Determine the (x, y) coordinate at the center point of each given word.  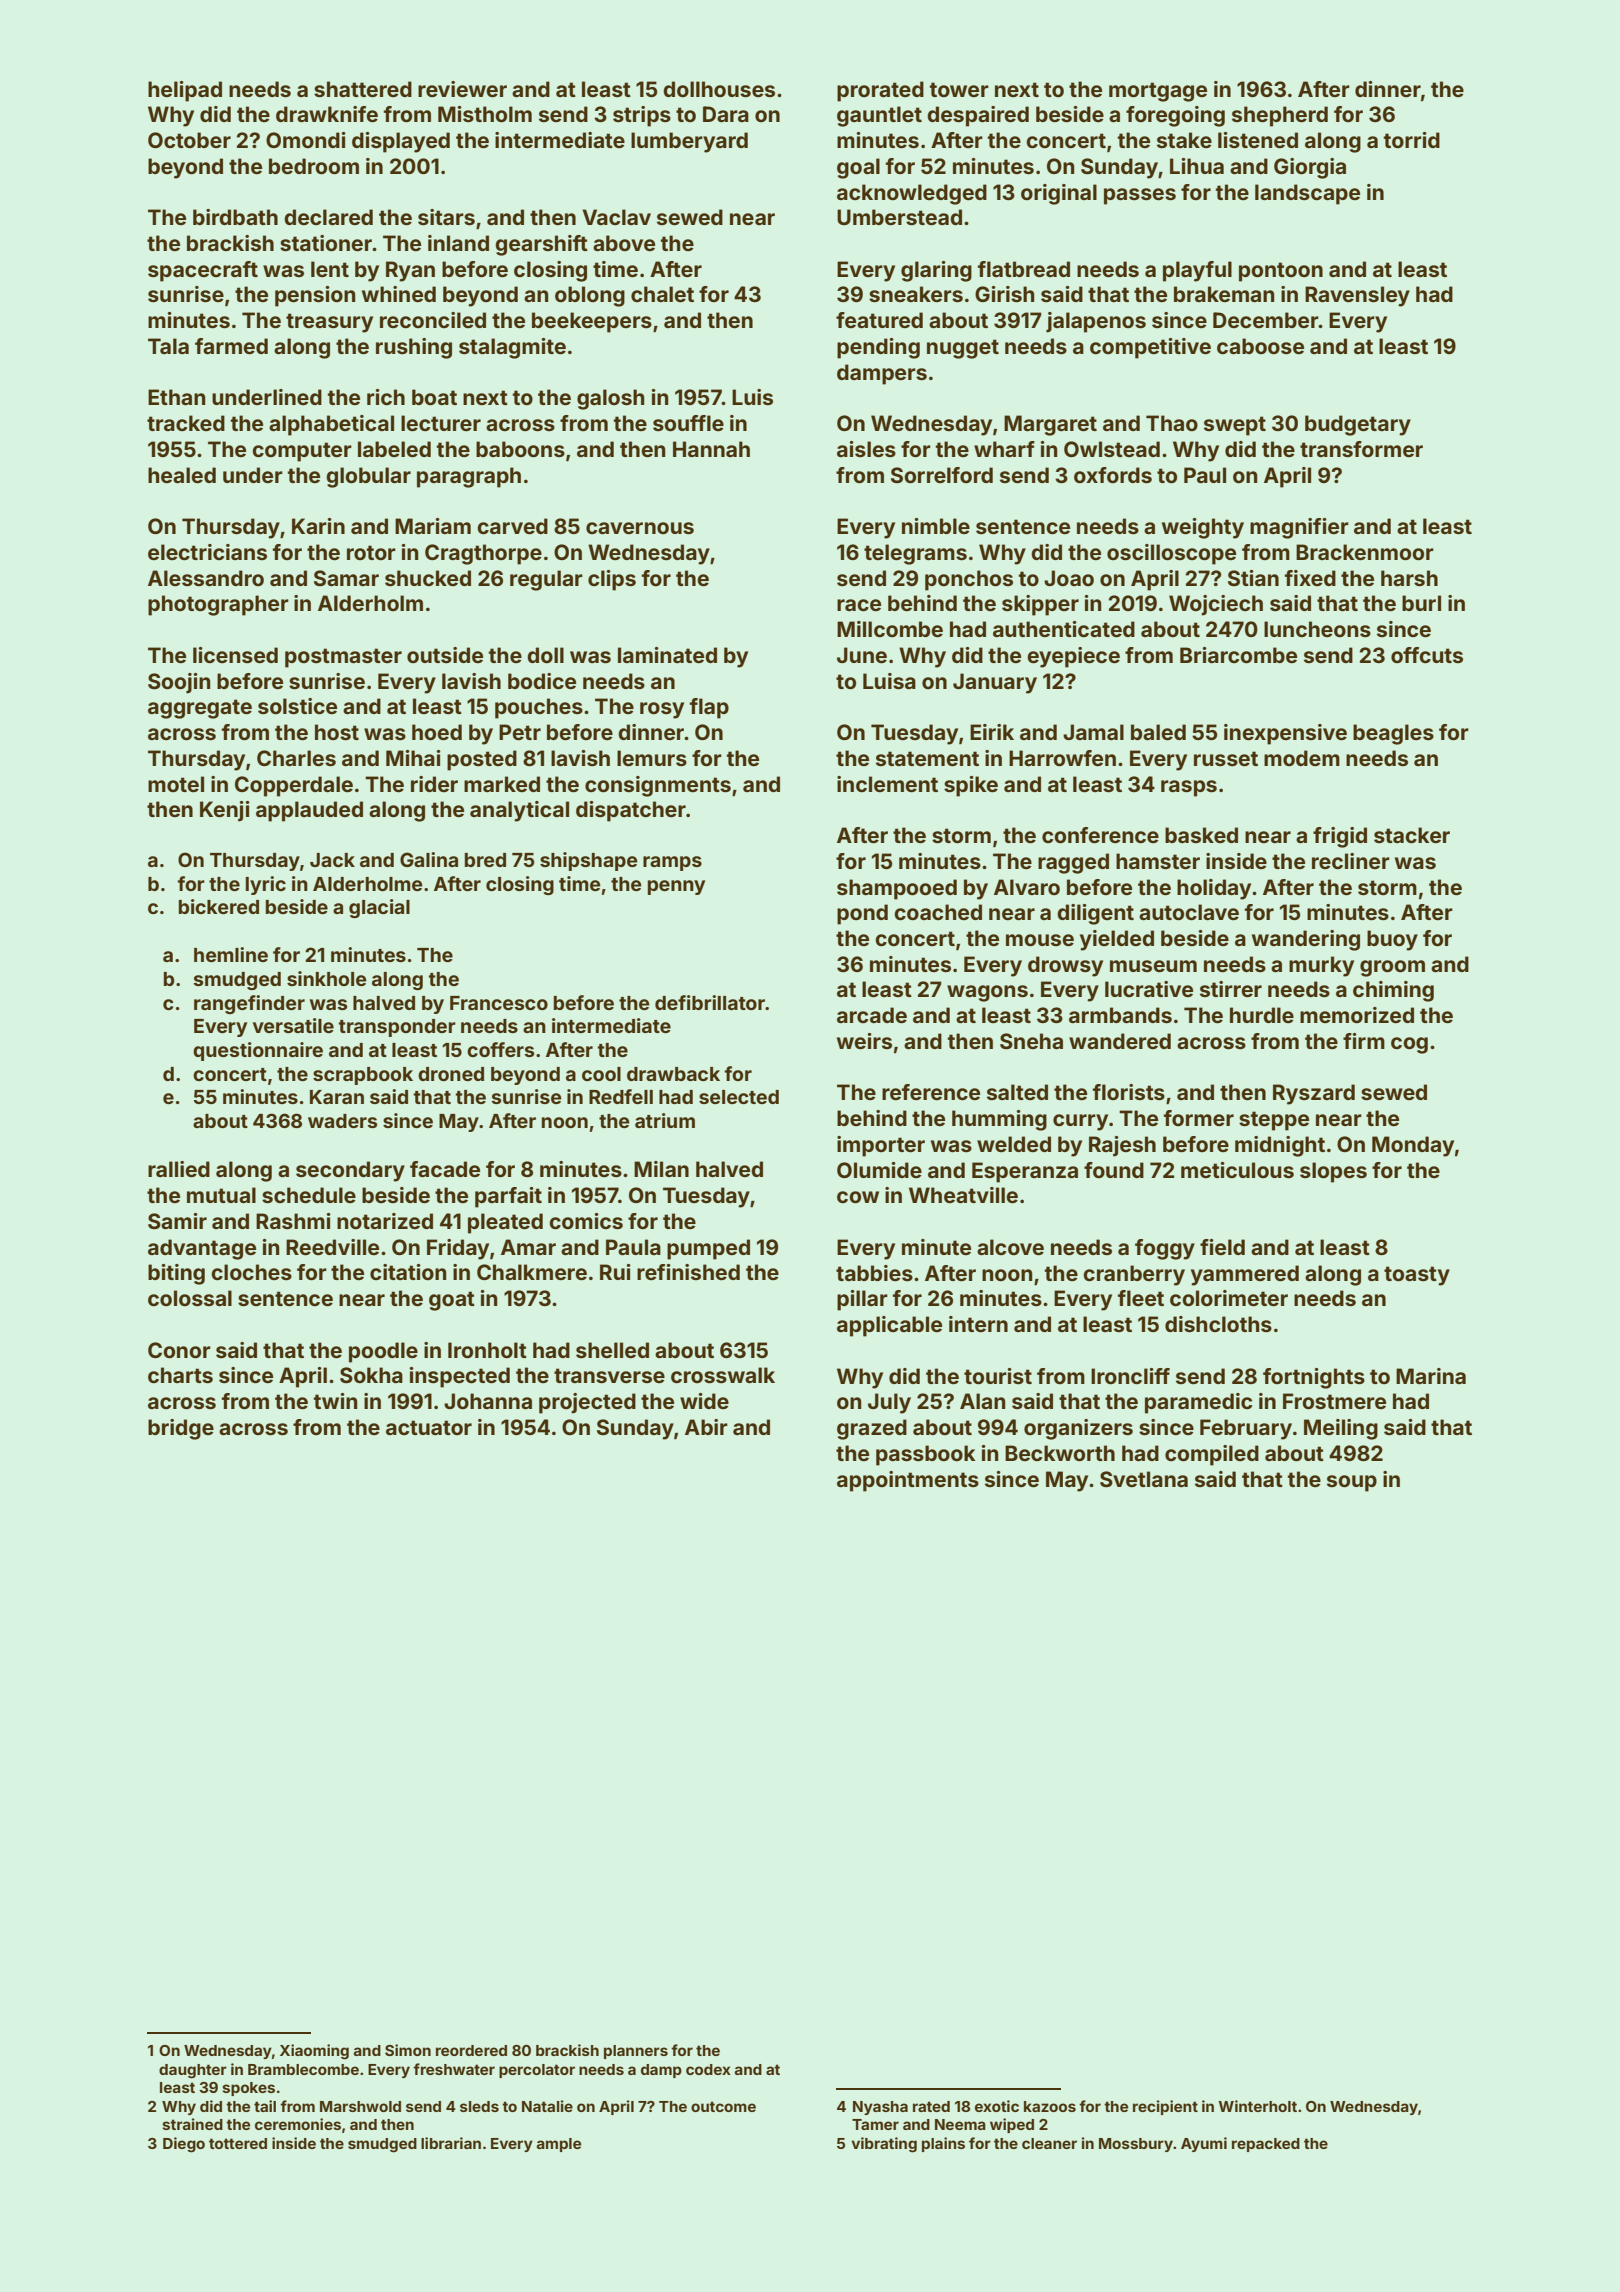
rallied (179, 1169)
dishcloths (1218, 1324)
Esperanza (1025, 1172)
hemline (231, 954)
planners (636, 2052)
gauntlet (879, 116)
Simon (408, 2050)
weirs (864, 1041)
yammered (1245, 1275)
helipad (185, 91)
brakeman (1224, 294)
